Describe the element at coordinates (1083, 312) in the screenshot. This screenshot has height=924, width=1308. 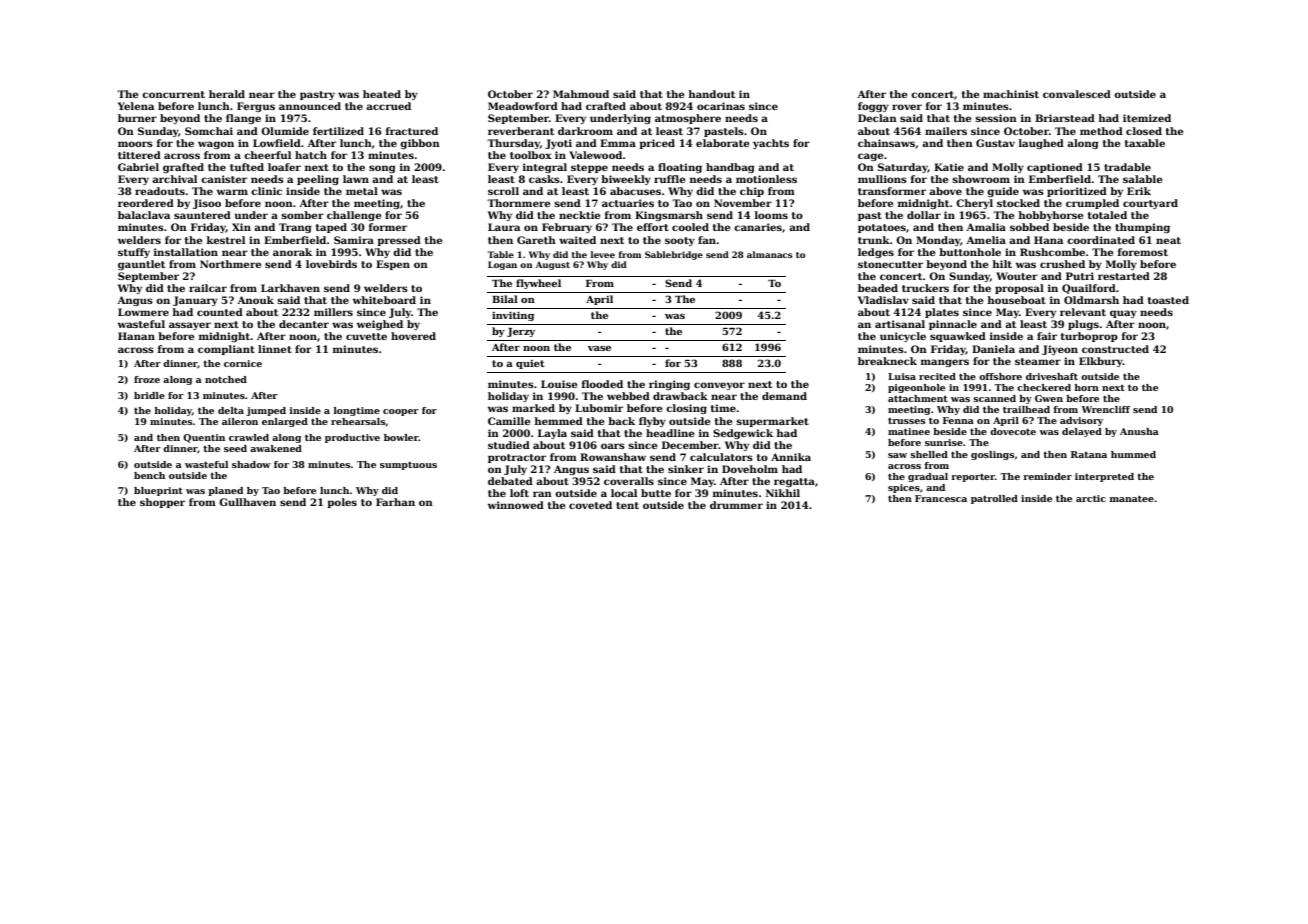
I see `relevant` at that location.
